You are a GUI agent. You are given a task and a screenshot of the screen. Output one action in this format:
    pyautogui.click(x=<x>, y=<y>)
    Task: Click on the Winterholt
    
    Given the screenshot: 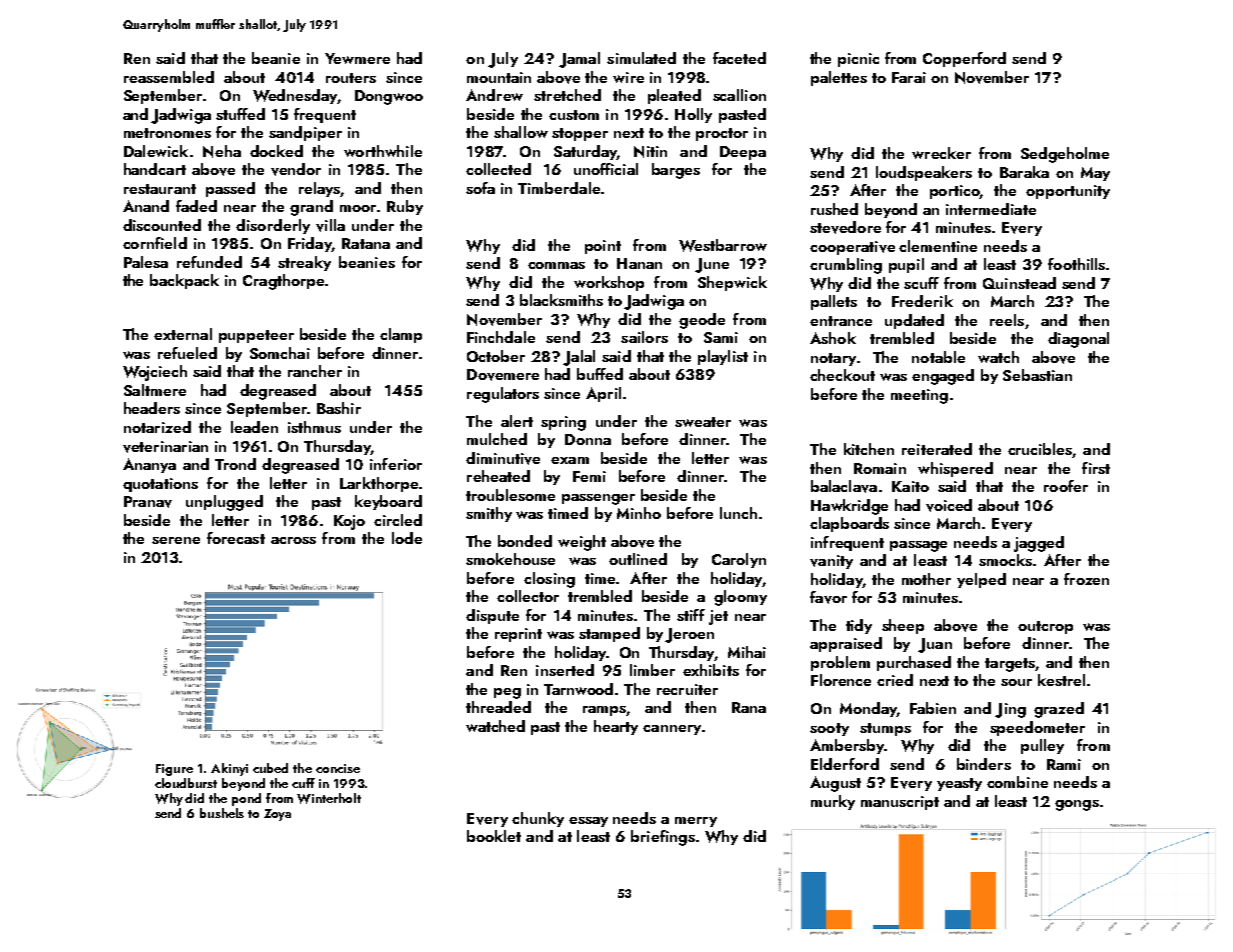 What is the action you would take?
    pyautogui.click(x=329, y=798)
